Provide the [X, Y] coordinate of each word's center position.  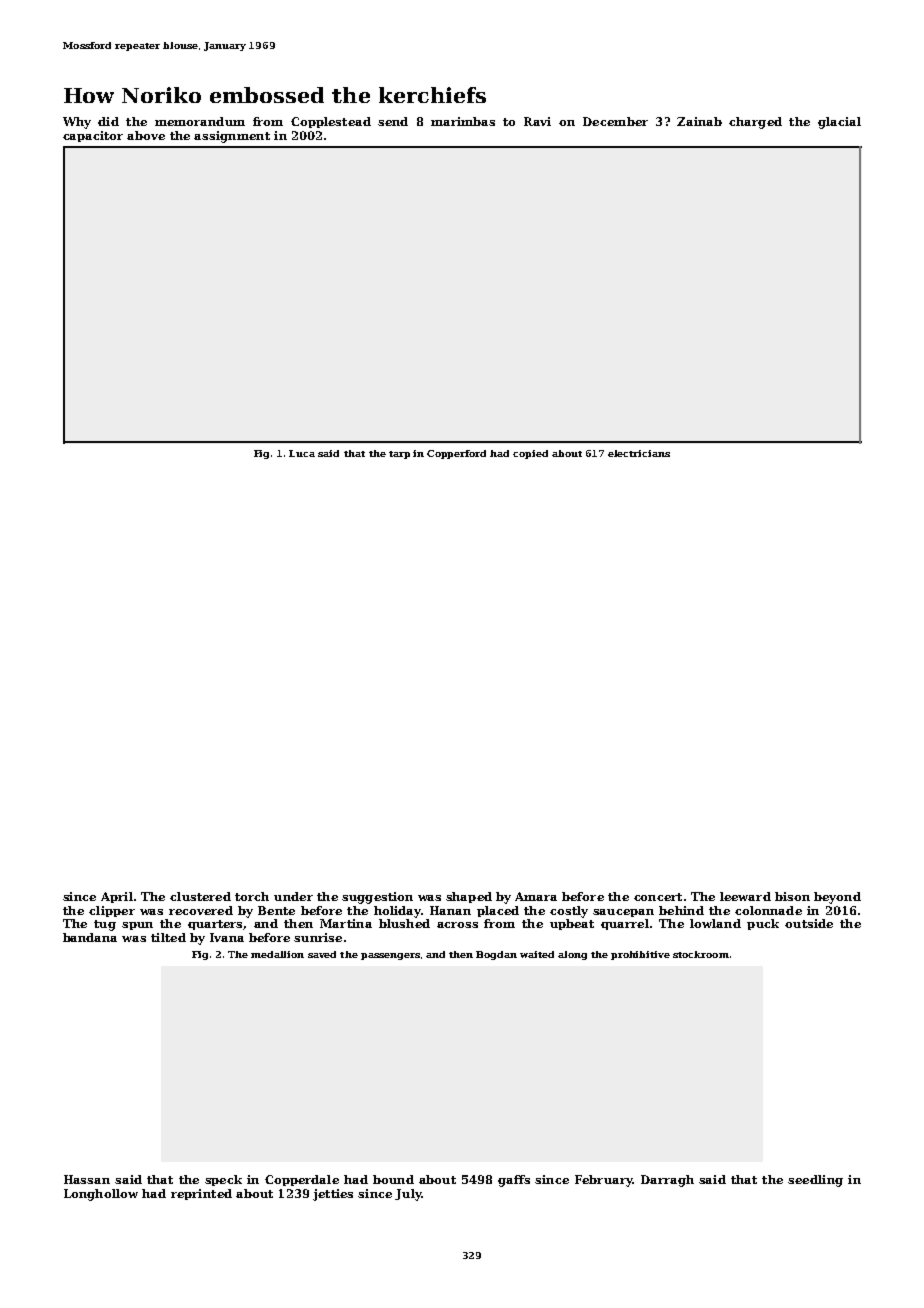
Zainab [699, 121]
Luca [302, 453]
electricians [639, 453]
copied [530, 454]
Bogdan [496, 955]
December [615, 121]
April [117, 897]
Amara [536, 896]
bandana [90, 937]
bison [792, 896]
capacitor [93, 136]
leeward [745, 896]
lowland [715, 923]
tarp [399, 455]
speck [223, 1180]
